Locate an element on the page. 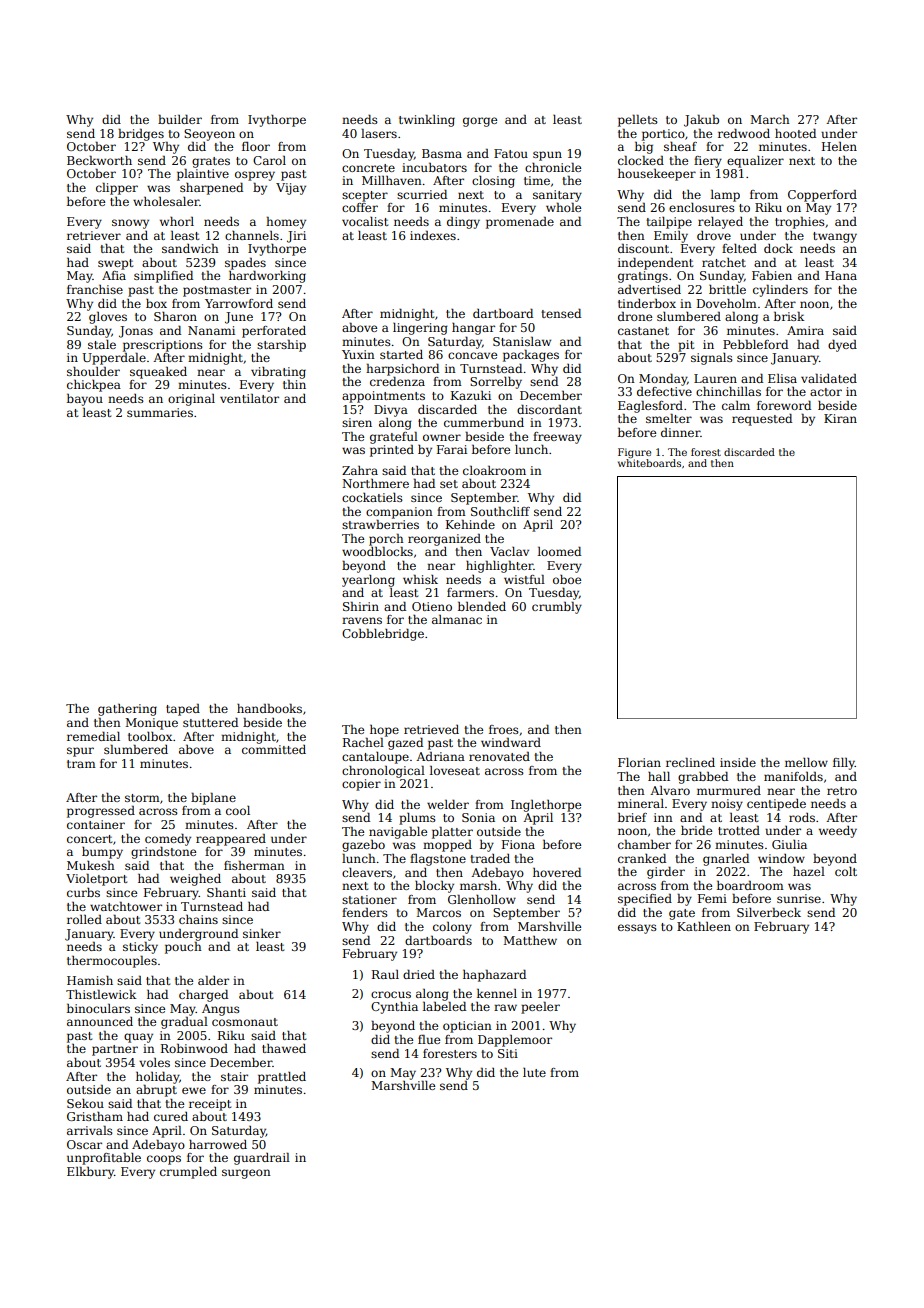 The height and width of the image is (1308, 924). dyed is located at coordinates (842, 346).
